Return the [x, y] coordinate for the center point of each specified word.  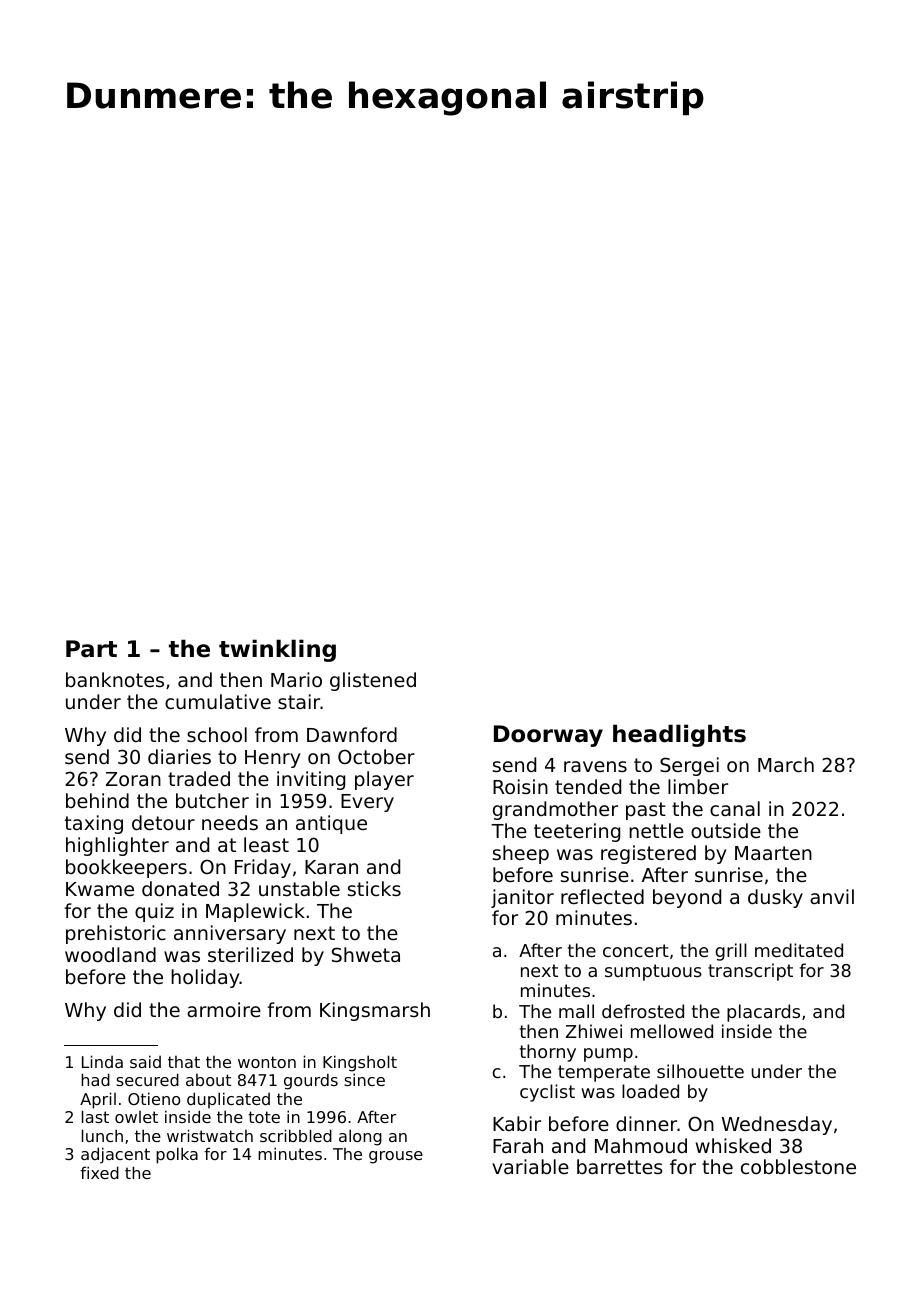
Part [91, 649]
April [98, 1100]
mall [576, 1011]
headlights [679, 735]
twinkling [277, 650]
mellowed [672, 1031]
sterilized [250, 954]
